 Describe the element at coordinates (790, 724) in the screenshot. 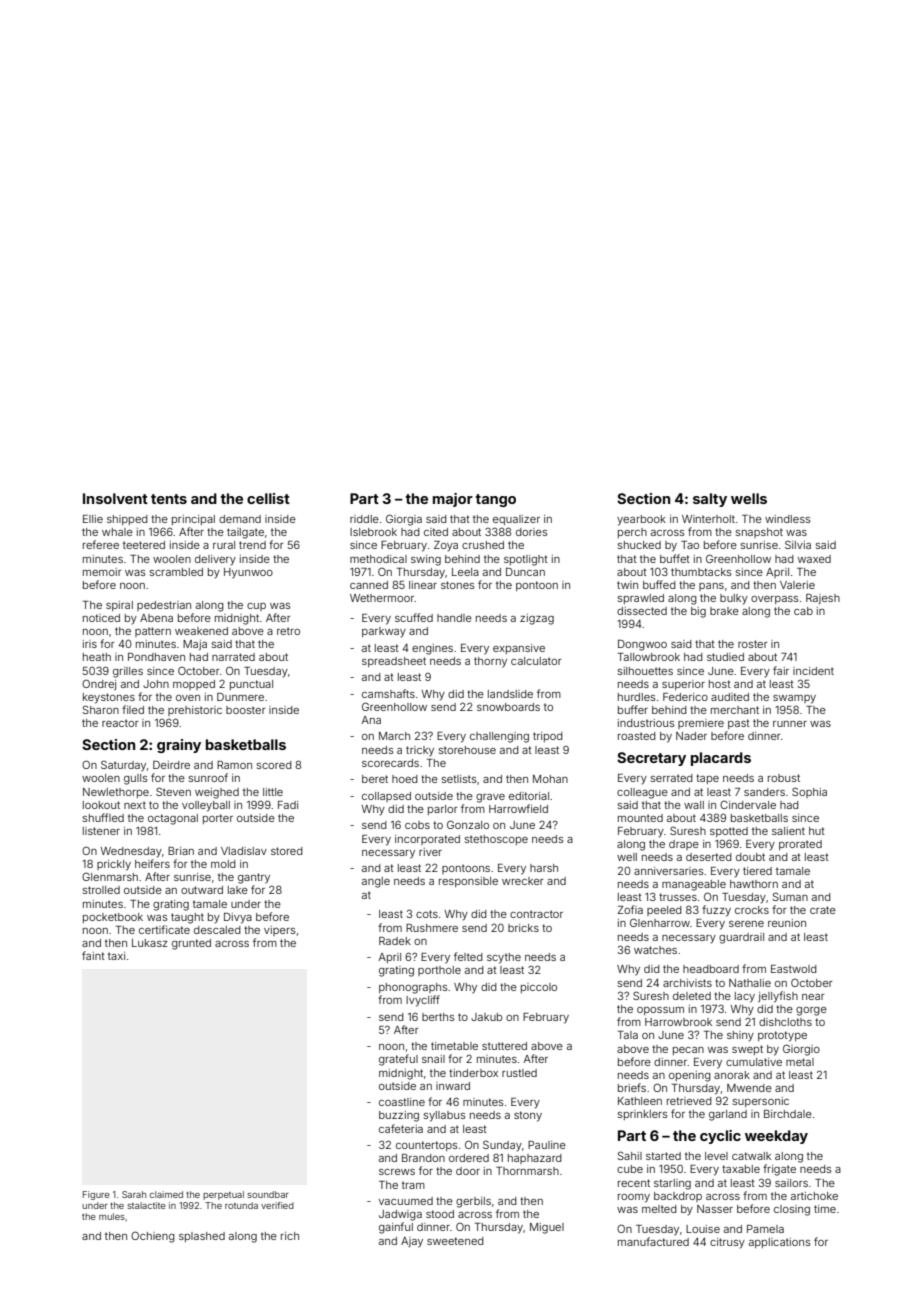

I see `runner` at that location.
